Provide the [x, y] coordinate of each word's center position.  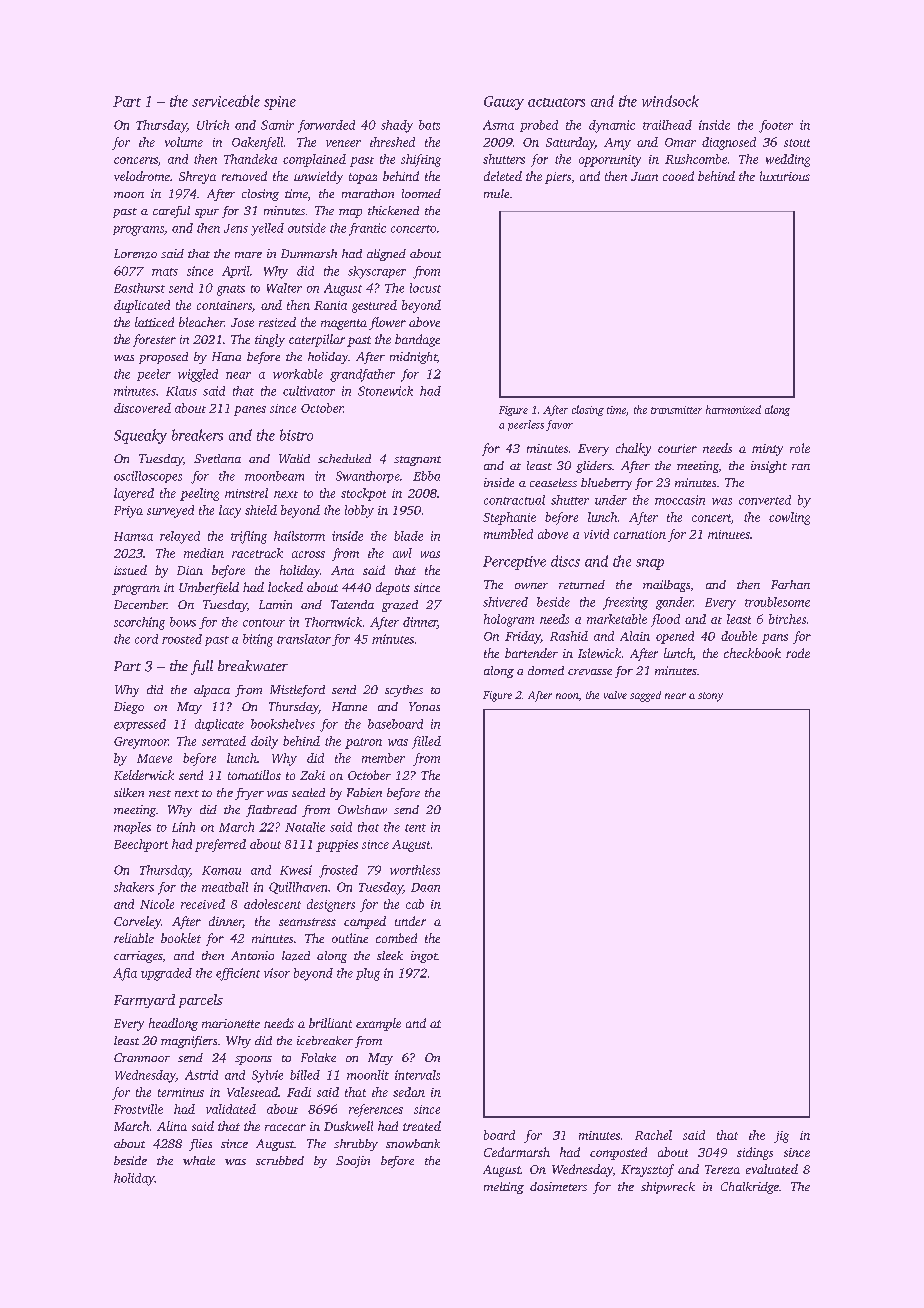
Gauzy [504, 103]
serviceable [226, 101]
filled [426, 742]
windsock [670, 101]
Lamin [275, 604]
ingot [424, 957]
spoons [253, 1060]
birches [787, 619]
